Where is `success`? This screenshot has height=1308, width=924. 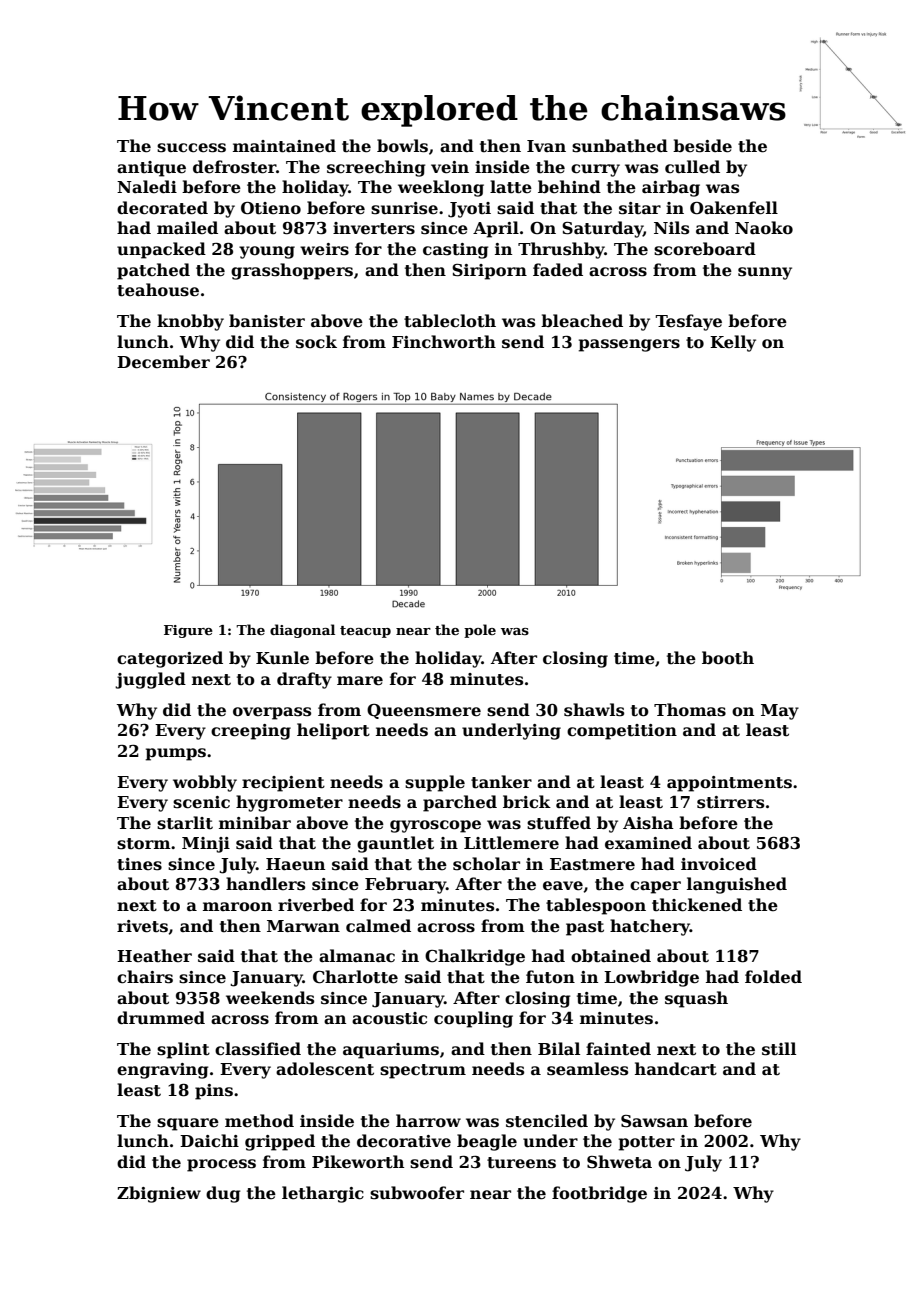 success is located at coordinates (191, 148).
